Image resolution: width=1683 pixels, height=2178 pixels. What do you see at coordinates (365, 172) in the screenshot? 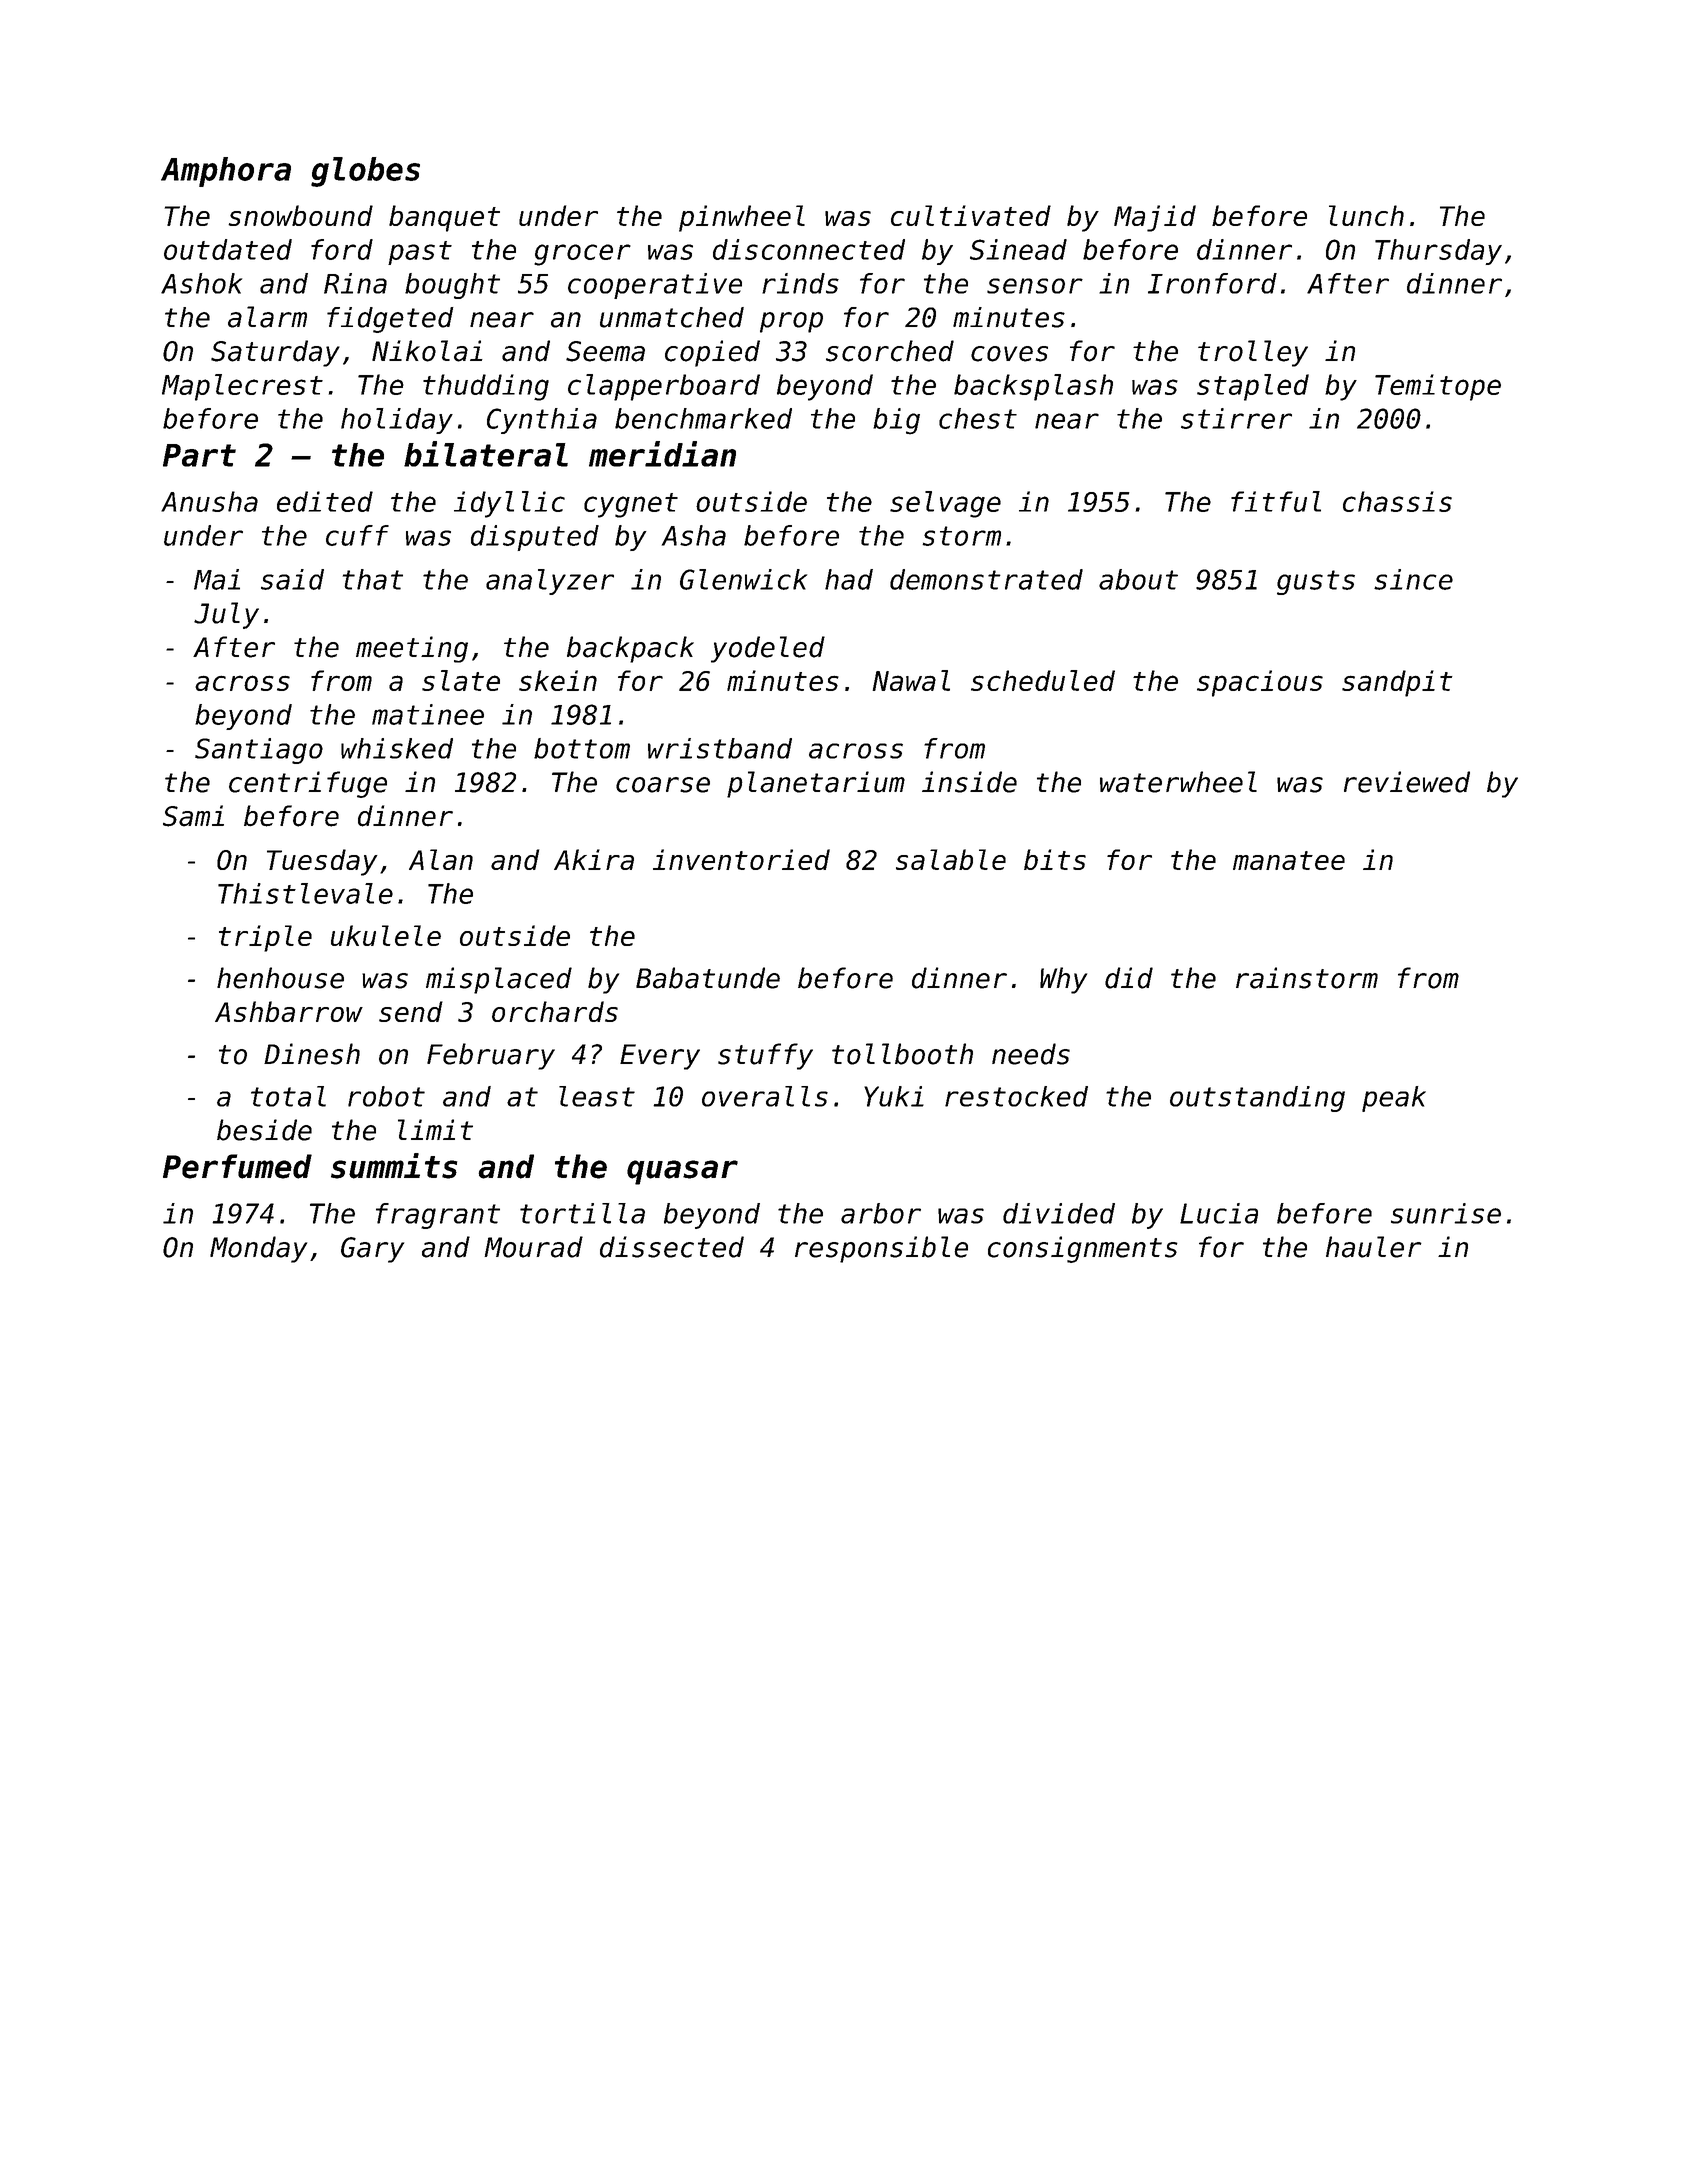
I see `globes` at bounding box center [365, 172].
